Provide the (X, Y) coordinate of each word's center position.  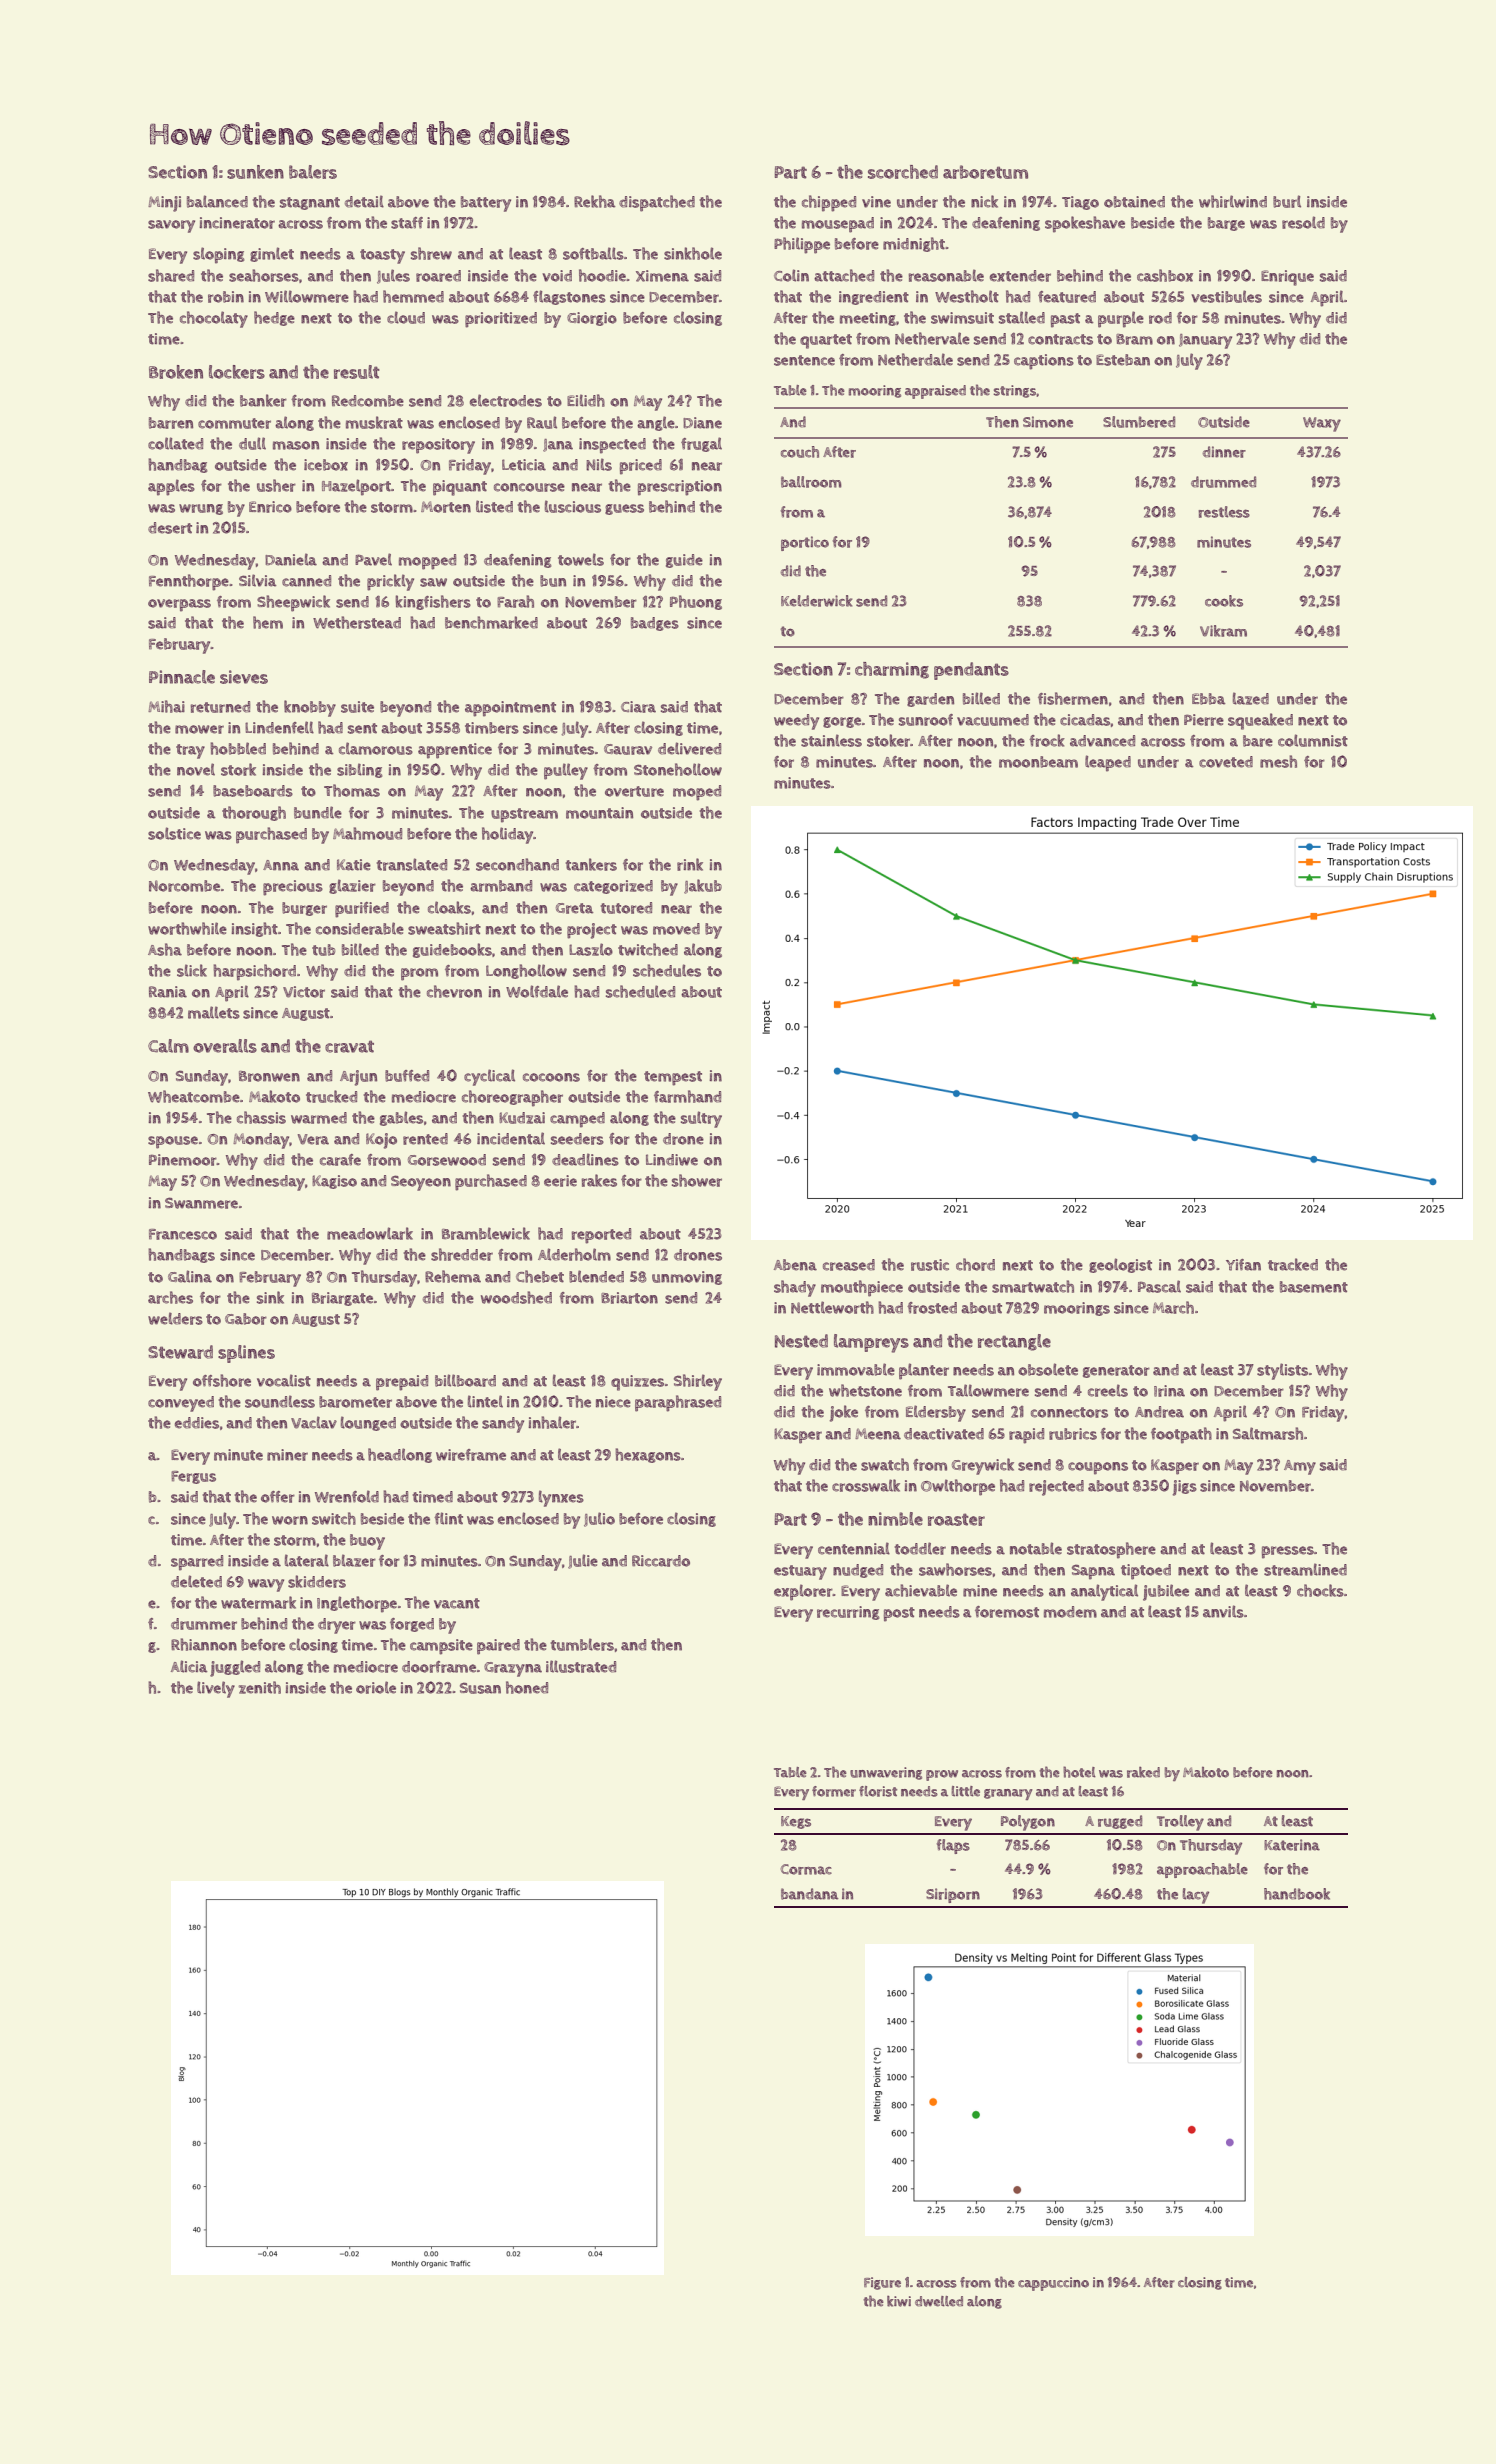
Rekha (594, 201)
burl (1287, 201)
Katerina (1292, 1845)
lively (216, 1689)
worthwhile (187, 928)
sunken (255, 172)
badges (655, 624)
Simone (1048, 422)
